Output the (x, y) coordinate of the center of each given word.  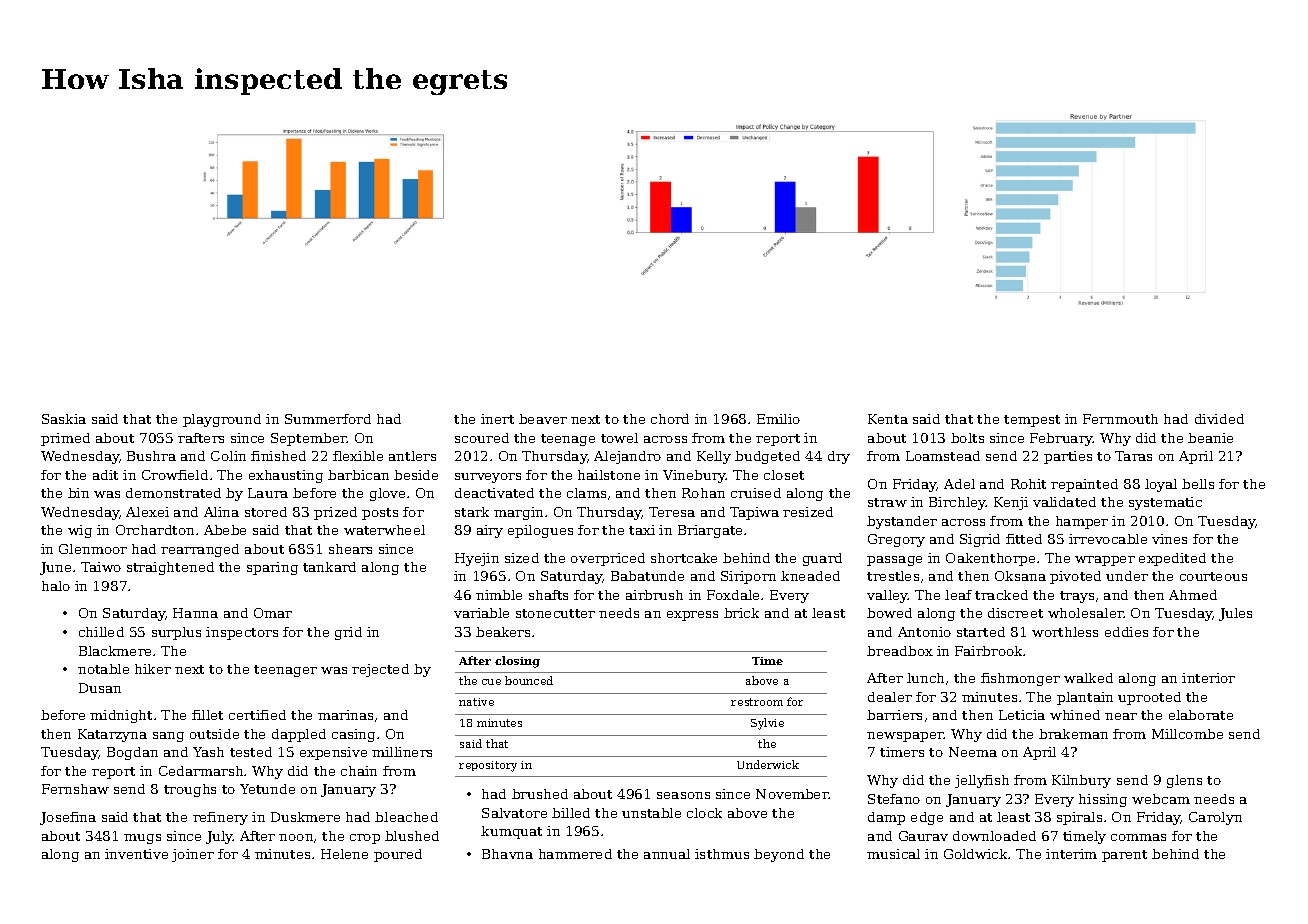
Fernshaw (75, 789)
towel (619, 438)
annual (667, 854)
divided (1219, 419)
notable (103, 669)
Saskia (64, 419)
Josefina (68, 818)
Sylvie (767, 724)
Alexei (147, 512)
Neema (973, 752)
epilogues (540, 531)
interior (1208, 678)
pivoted (1075, 577)
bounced (529, 680)
